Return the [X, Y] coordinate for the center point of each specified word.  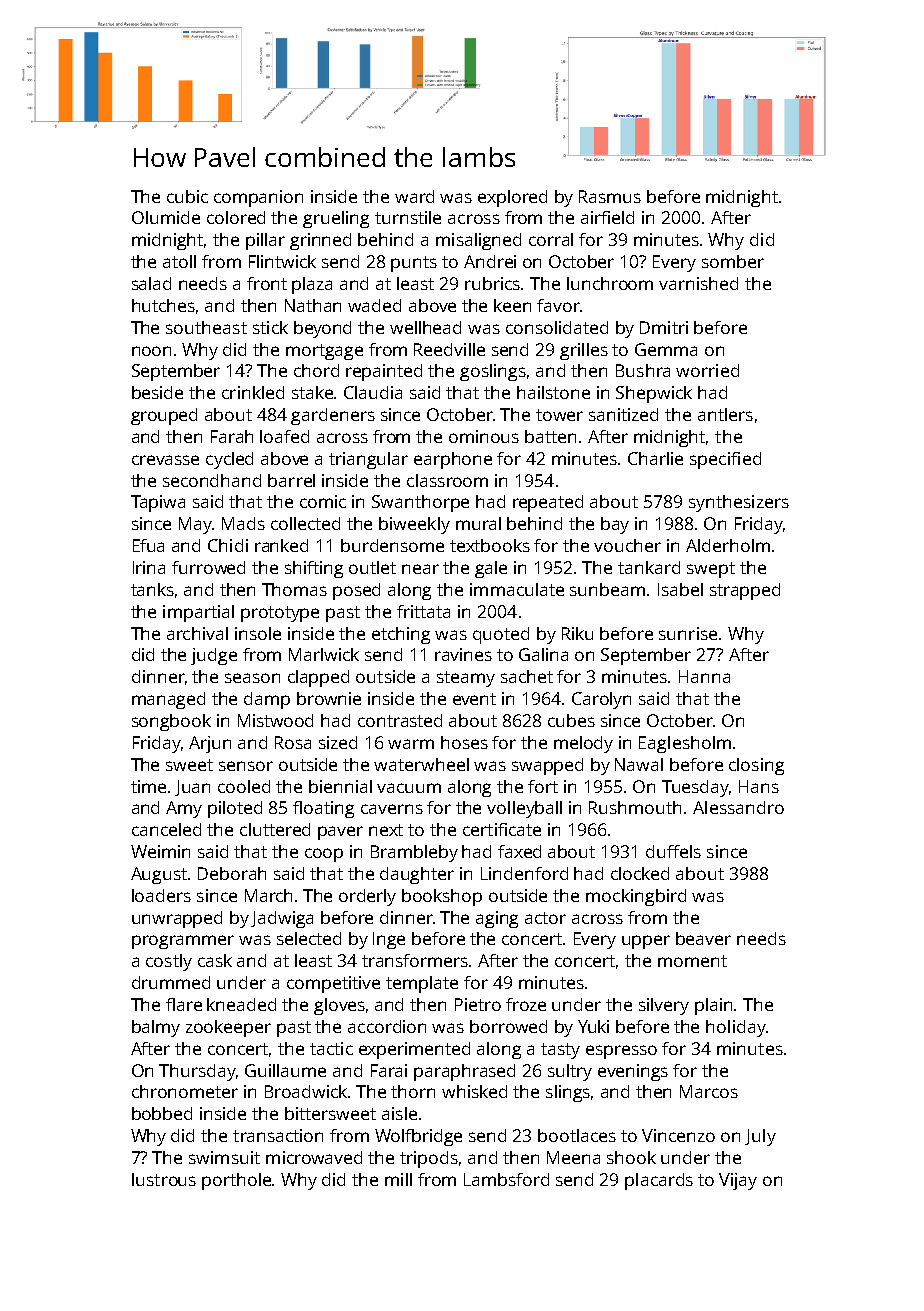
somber [733, 261]
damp [267, 700]
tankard [649, 567]
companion [258, 198]
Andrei [490, 261]
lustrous [164, 1179]
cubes [571, 720]
